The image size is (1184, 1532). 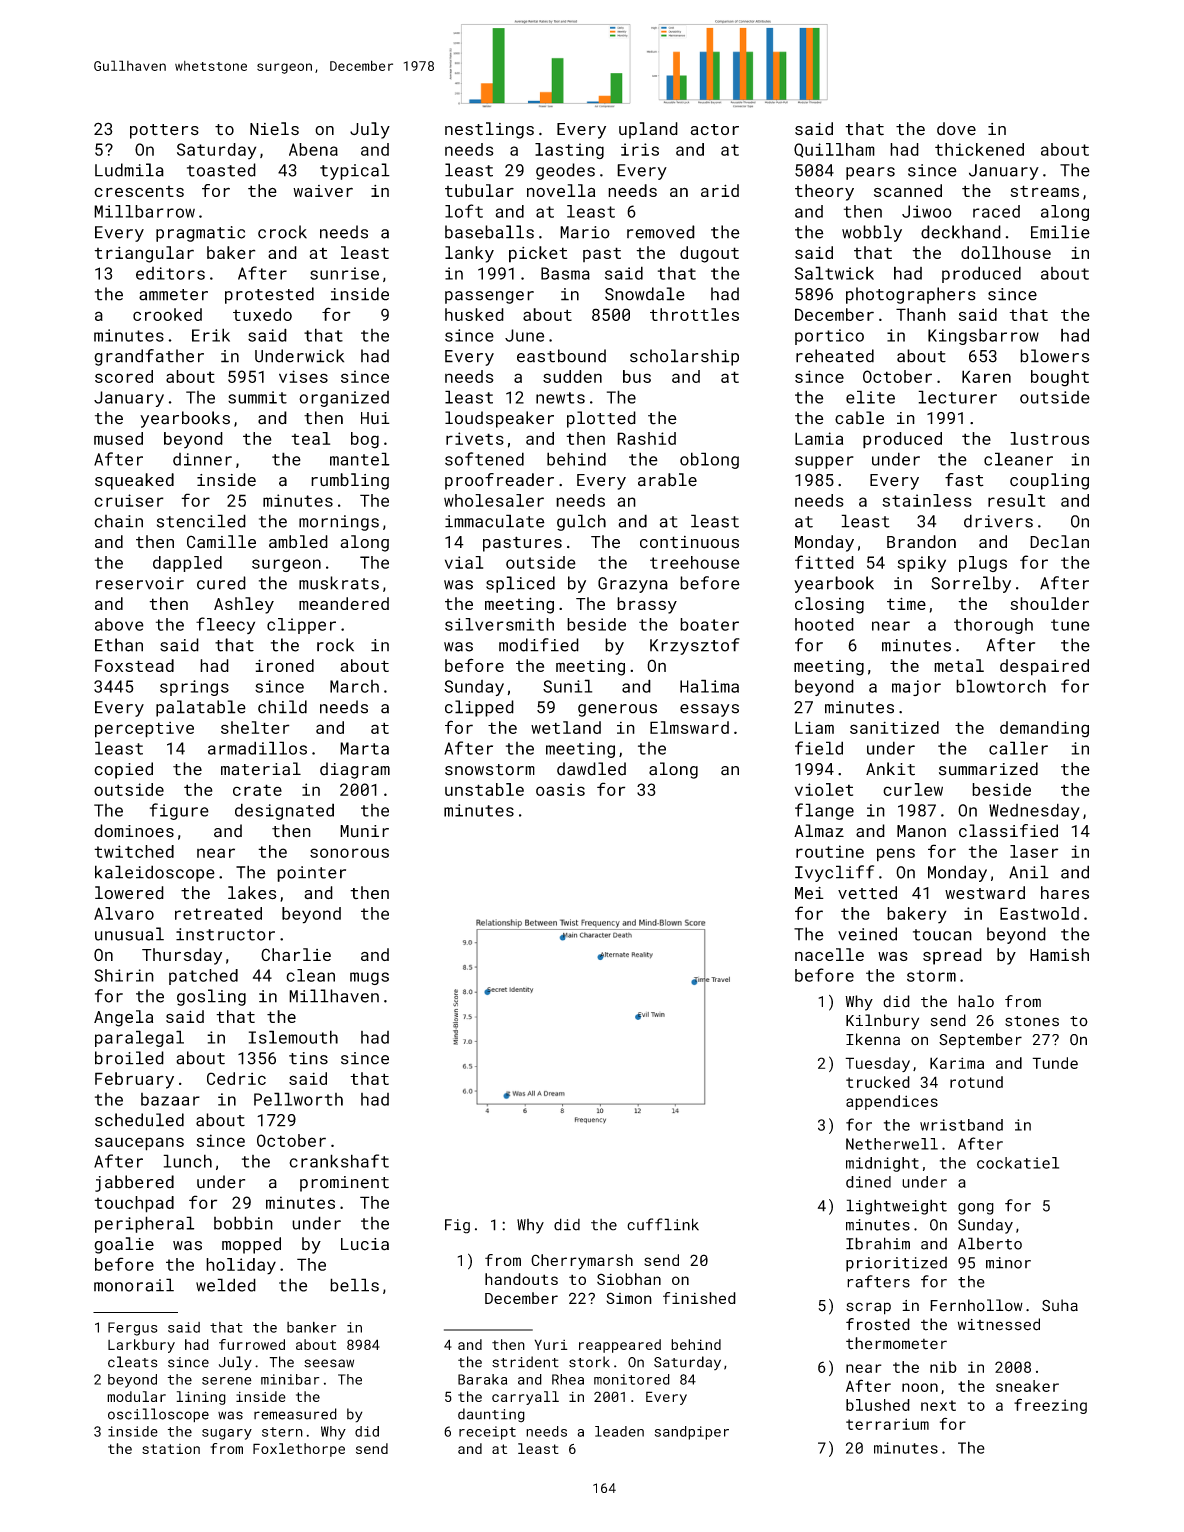 What do you see at coordinates (1049, 438) in the document?
I see `lustrous` at bounding box center [1049, 438].
